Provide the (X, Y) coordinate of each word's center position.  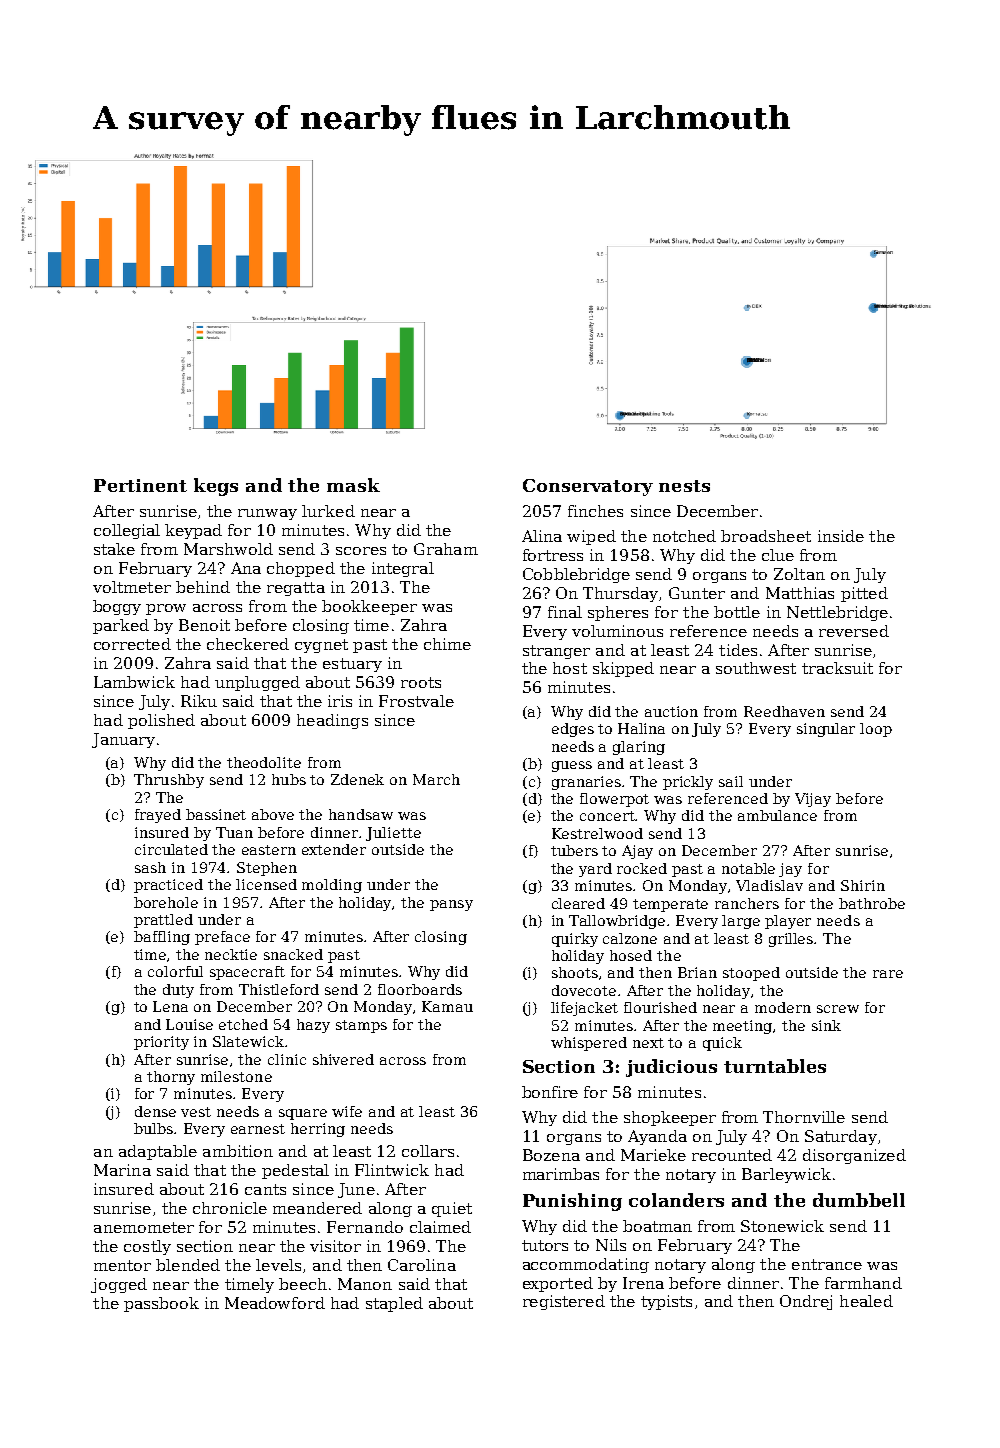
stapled (394, 1304)
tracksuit (837, 668)
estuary (352, 665)
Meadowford (275, 1303)
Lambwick (134, 682)
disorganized (854, 1156)
